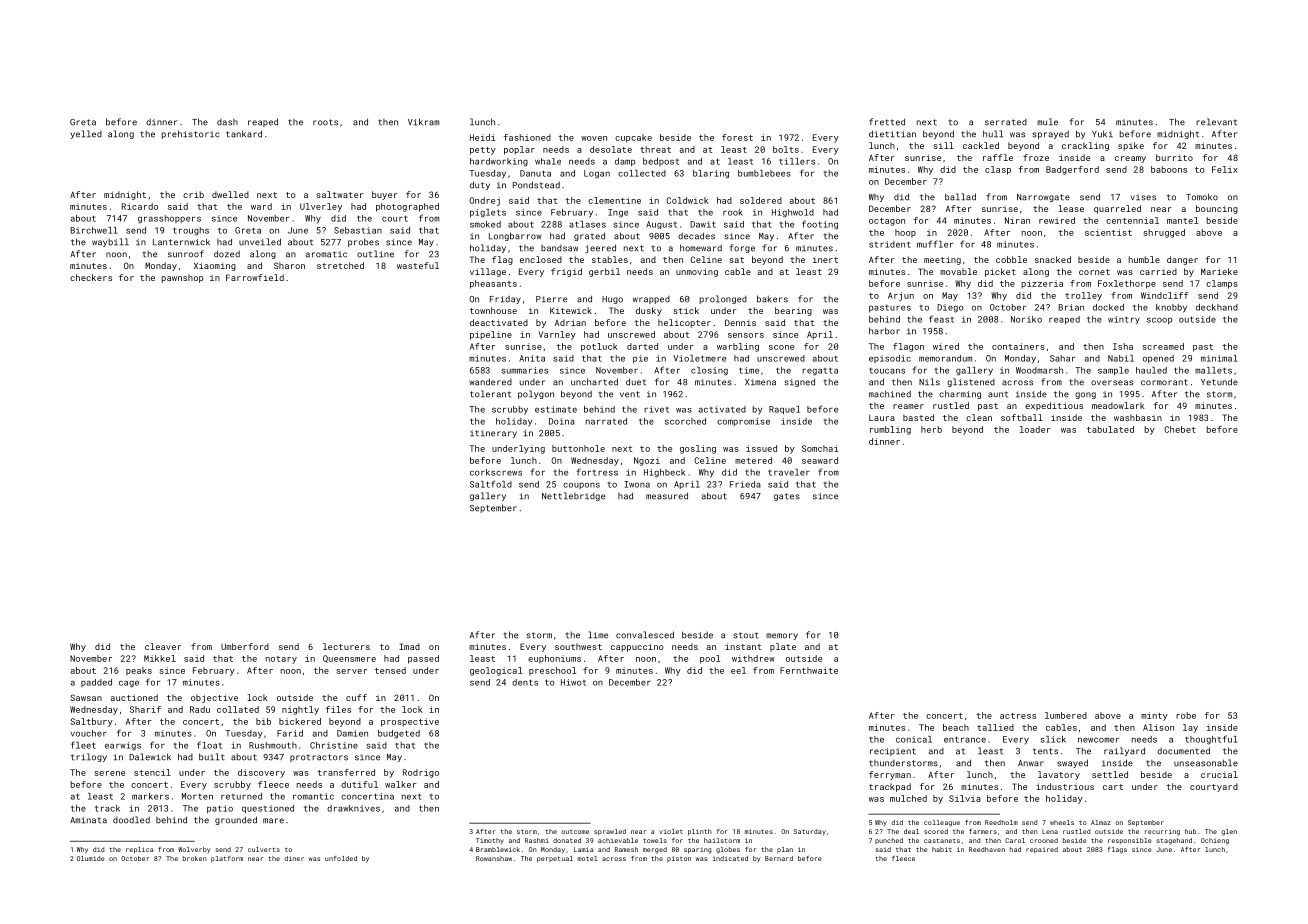 This image has height=924, width=1308. What do you see at coordinates (797, 161) in the image?
I see `tillers` at bounding box center [797, 161].
